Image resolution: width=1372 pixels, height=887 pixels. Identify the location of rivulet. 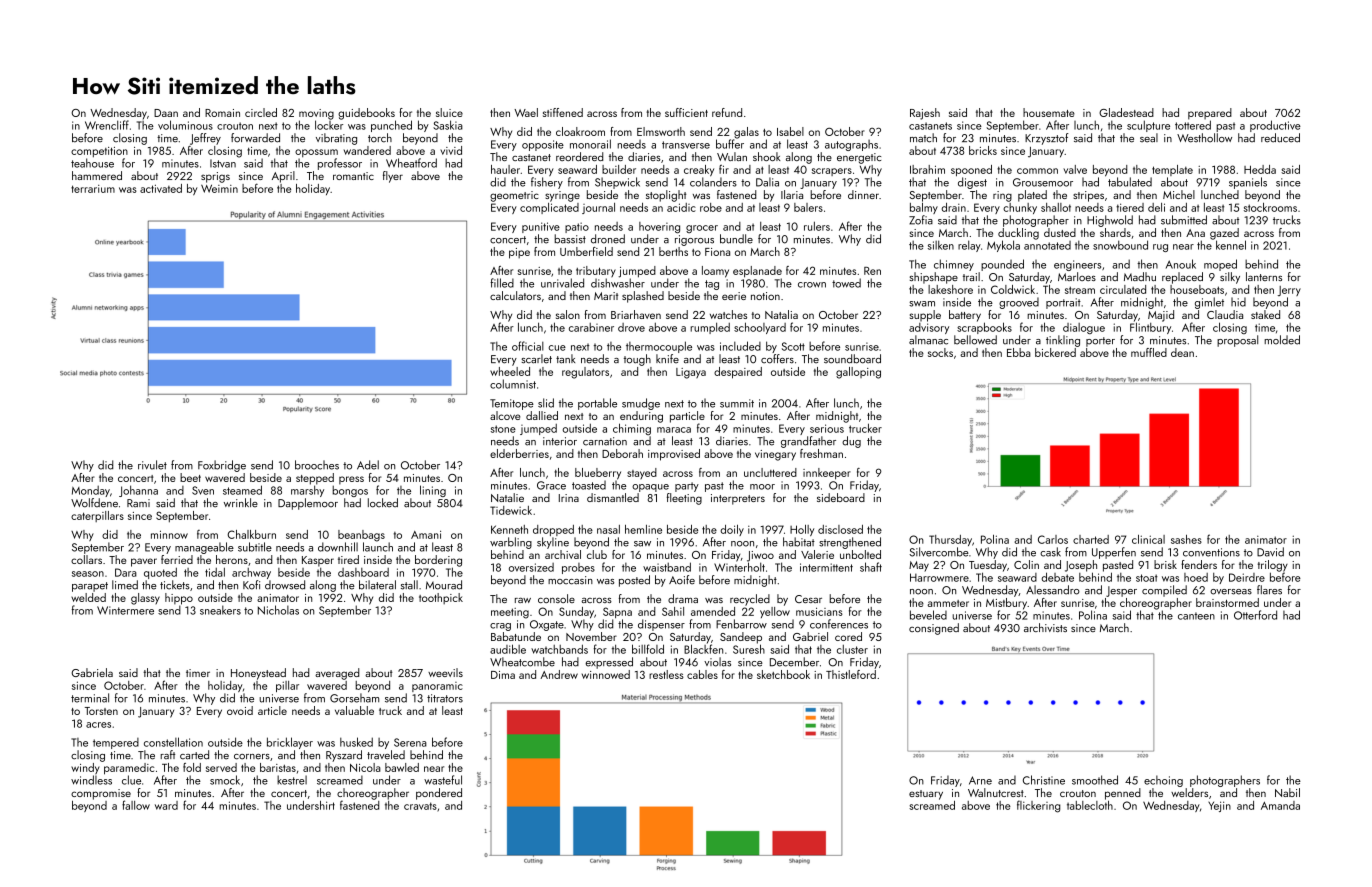
(152, 465).
